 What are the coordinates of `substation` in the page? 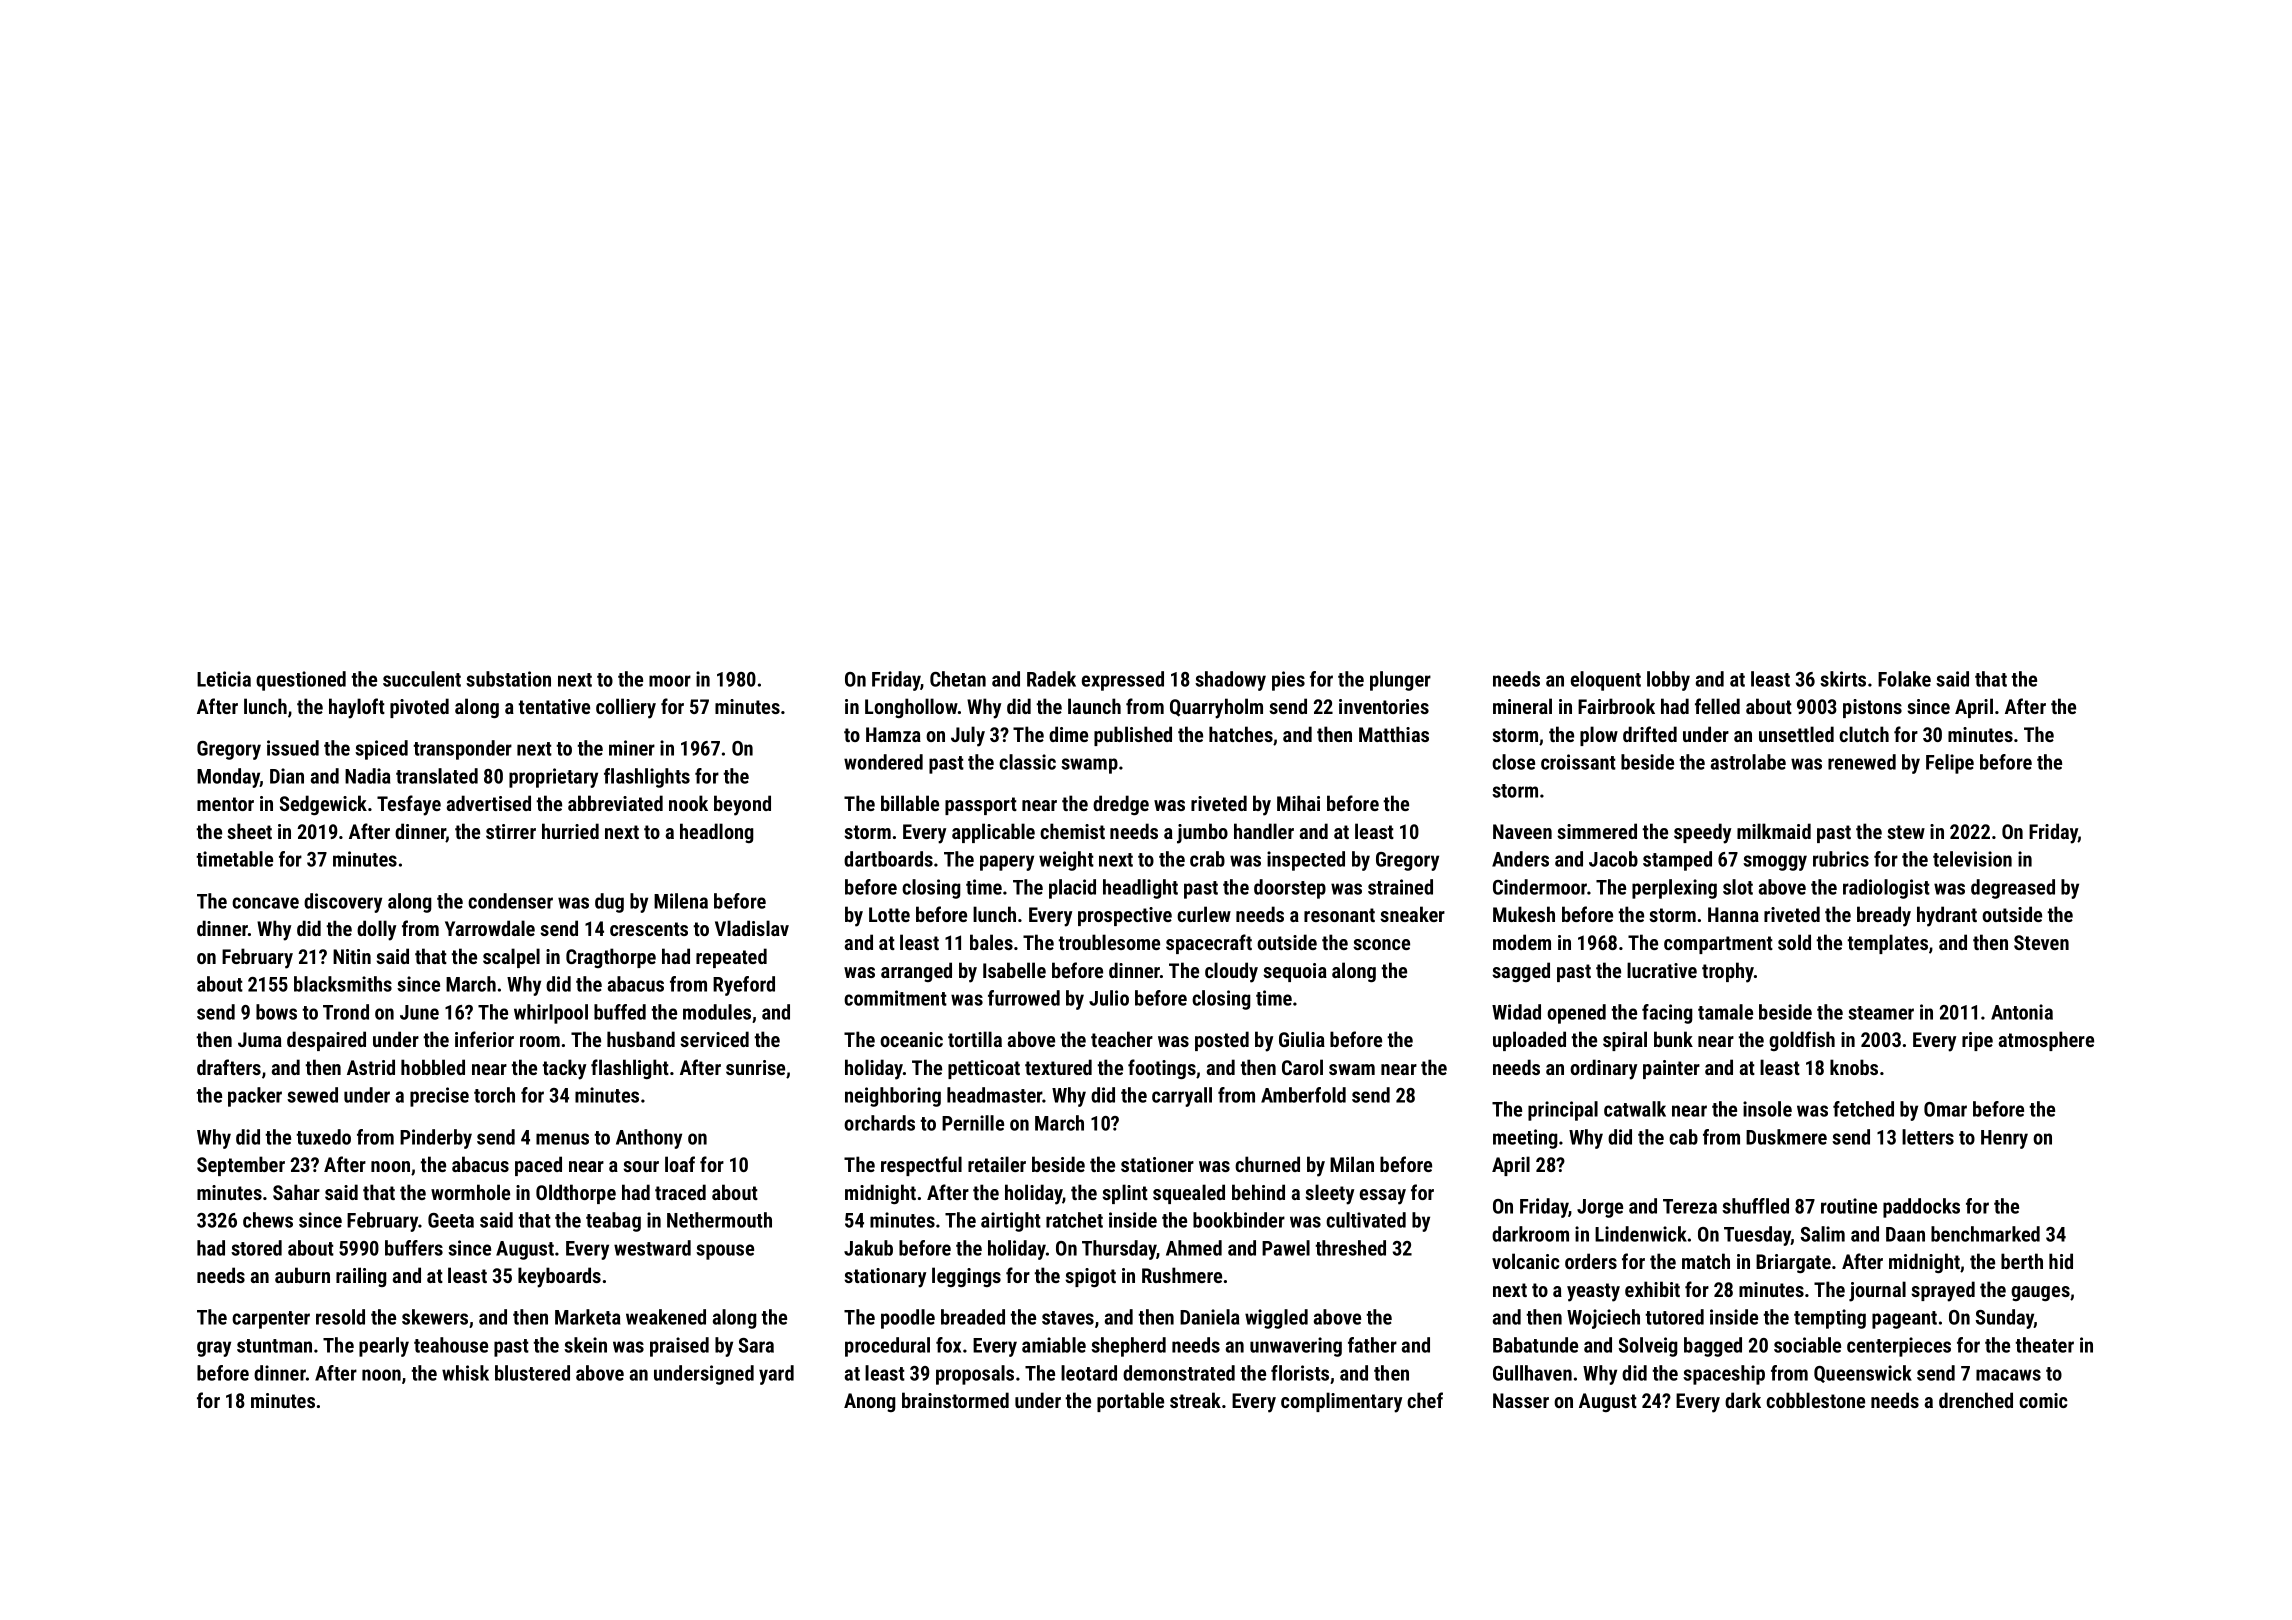 It's located at (508, 679).
